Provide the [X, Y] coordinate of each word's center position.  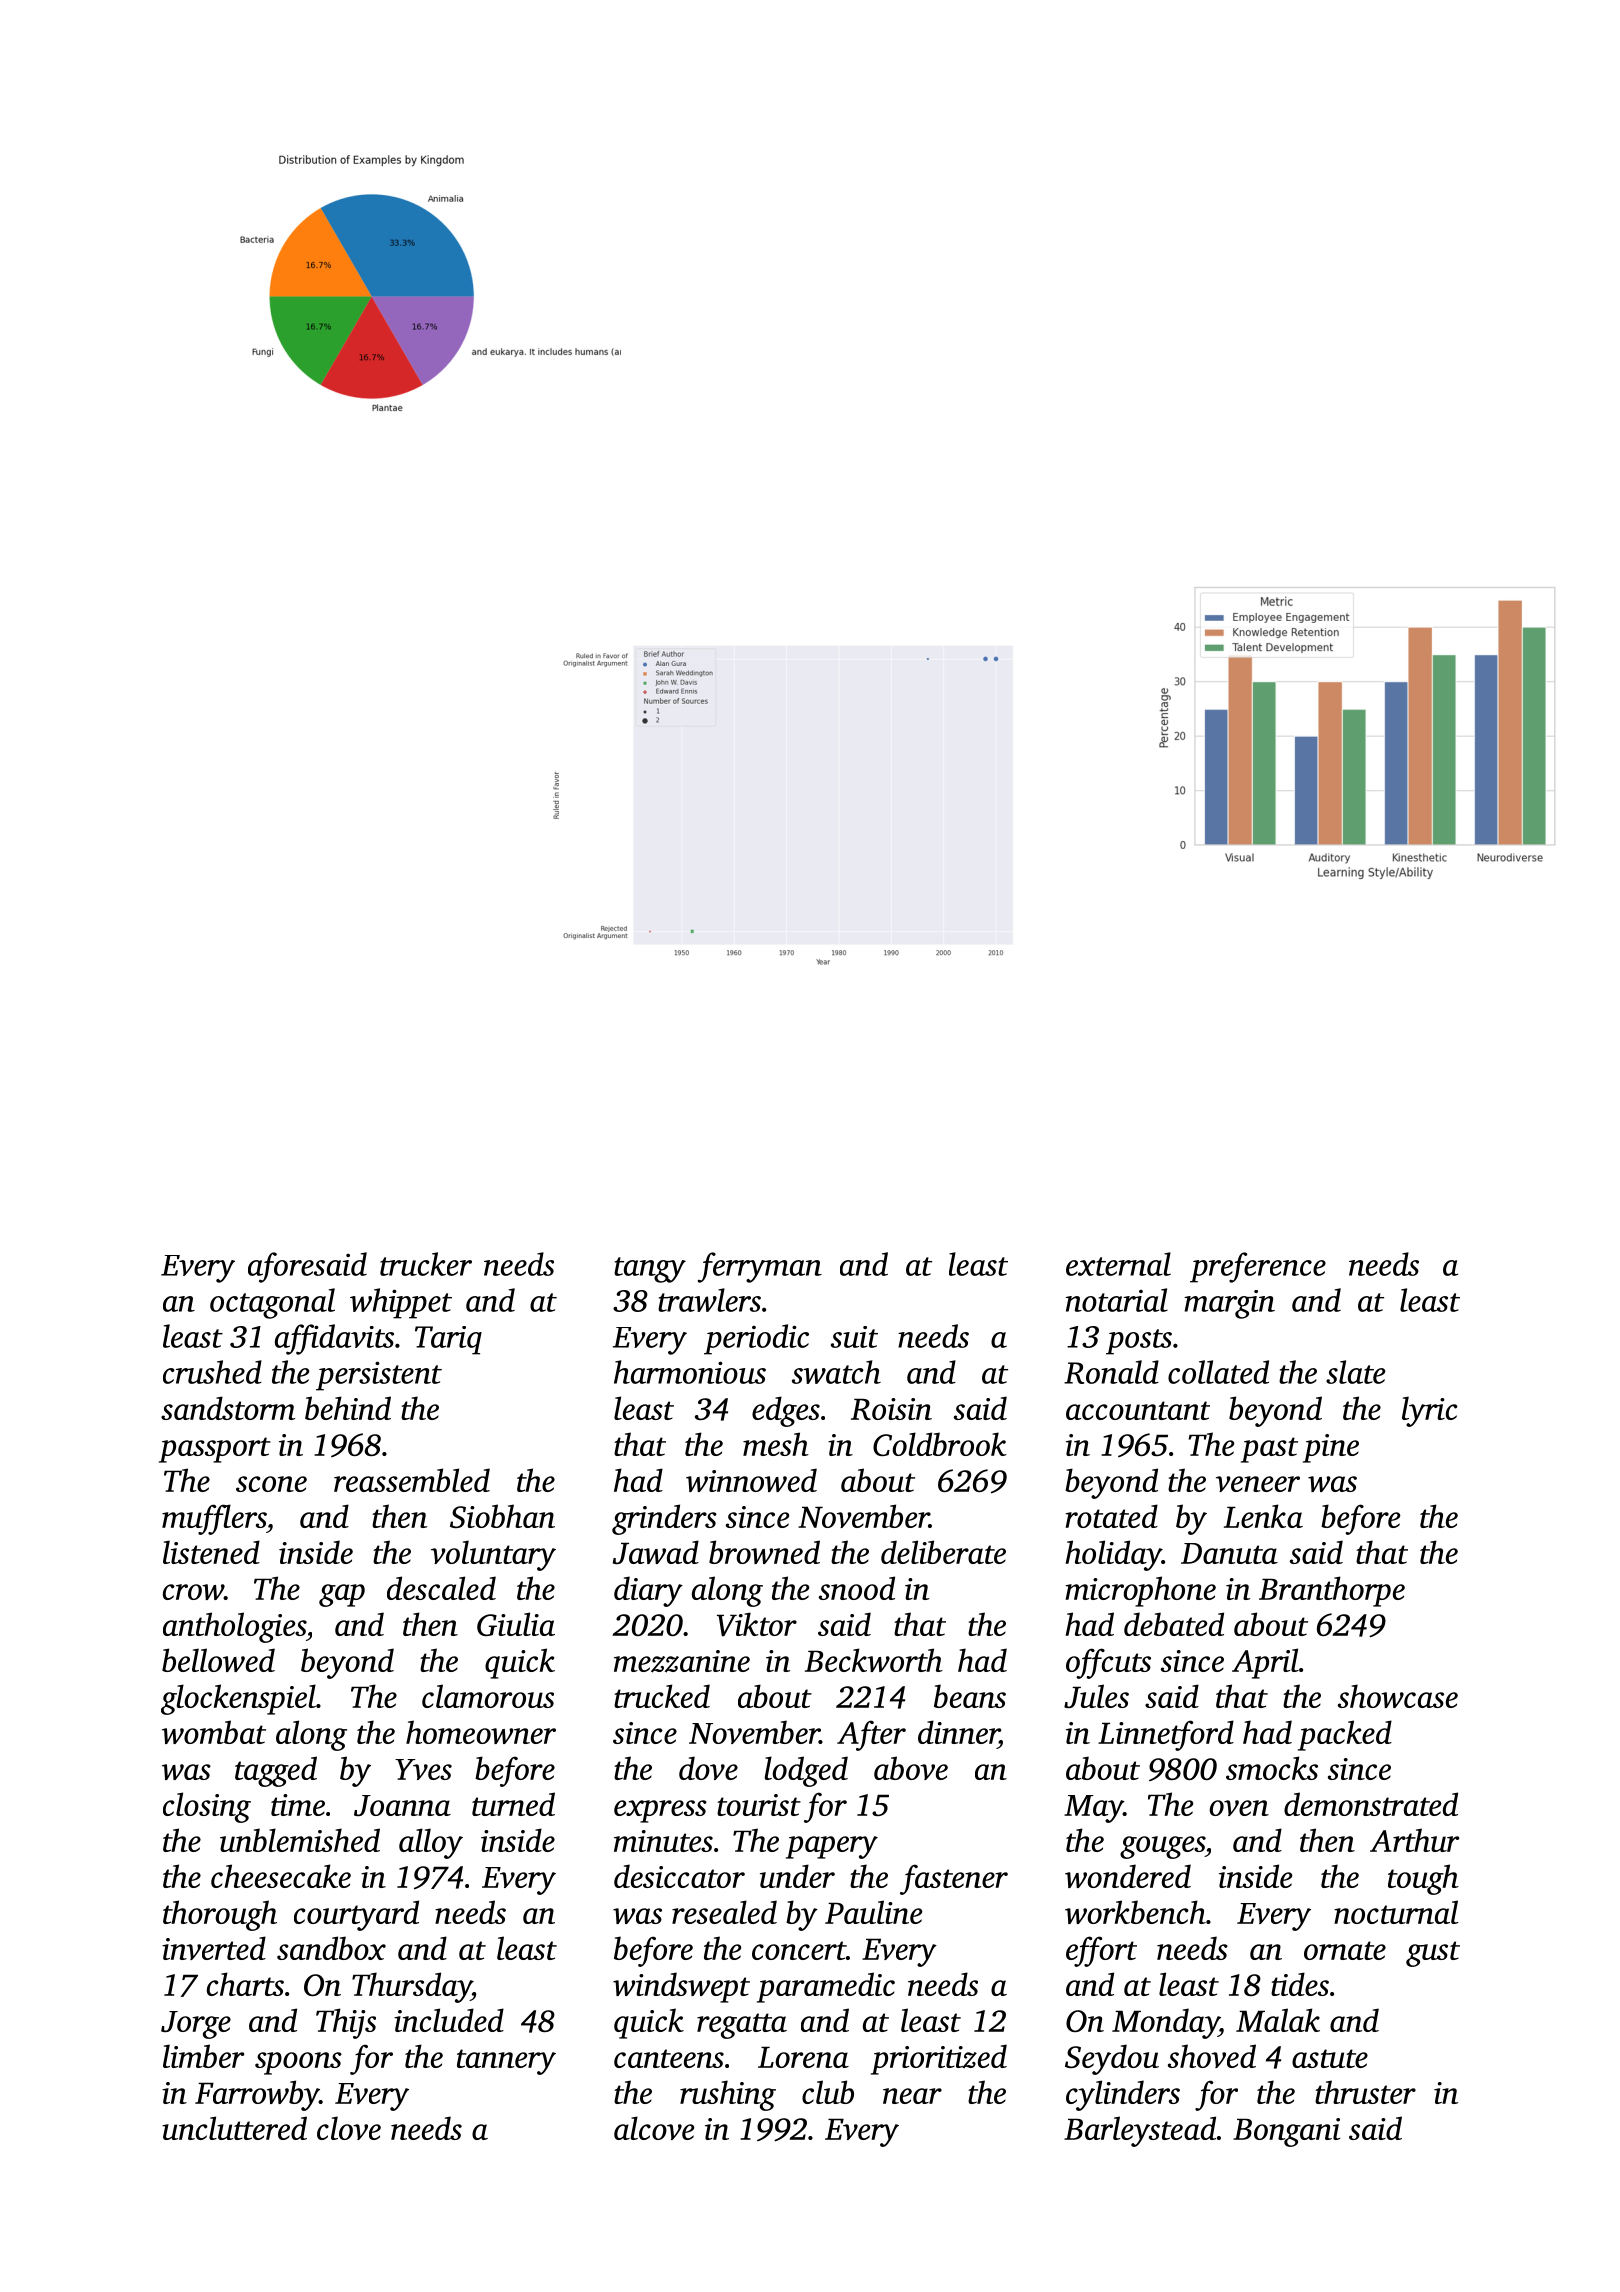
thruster [1365, 2092]
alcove [654, 2128]
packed [1345, 1735]
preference [1258, 1267]
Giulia [516, 1624]
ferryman [760, 1267]
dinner [958, 1732]
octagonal [272, 1303]
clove [349, 2128]
